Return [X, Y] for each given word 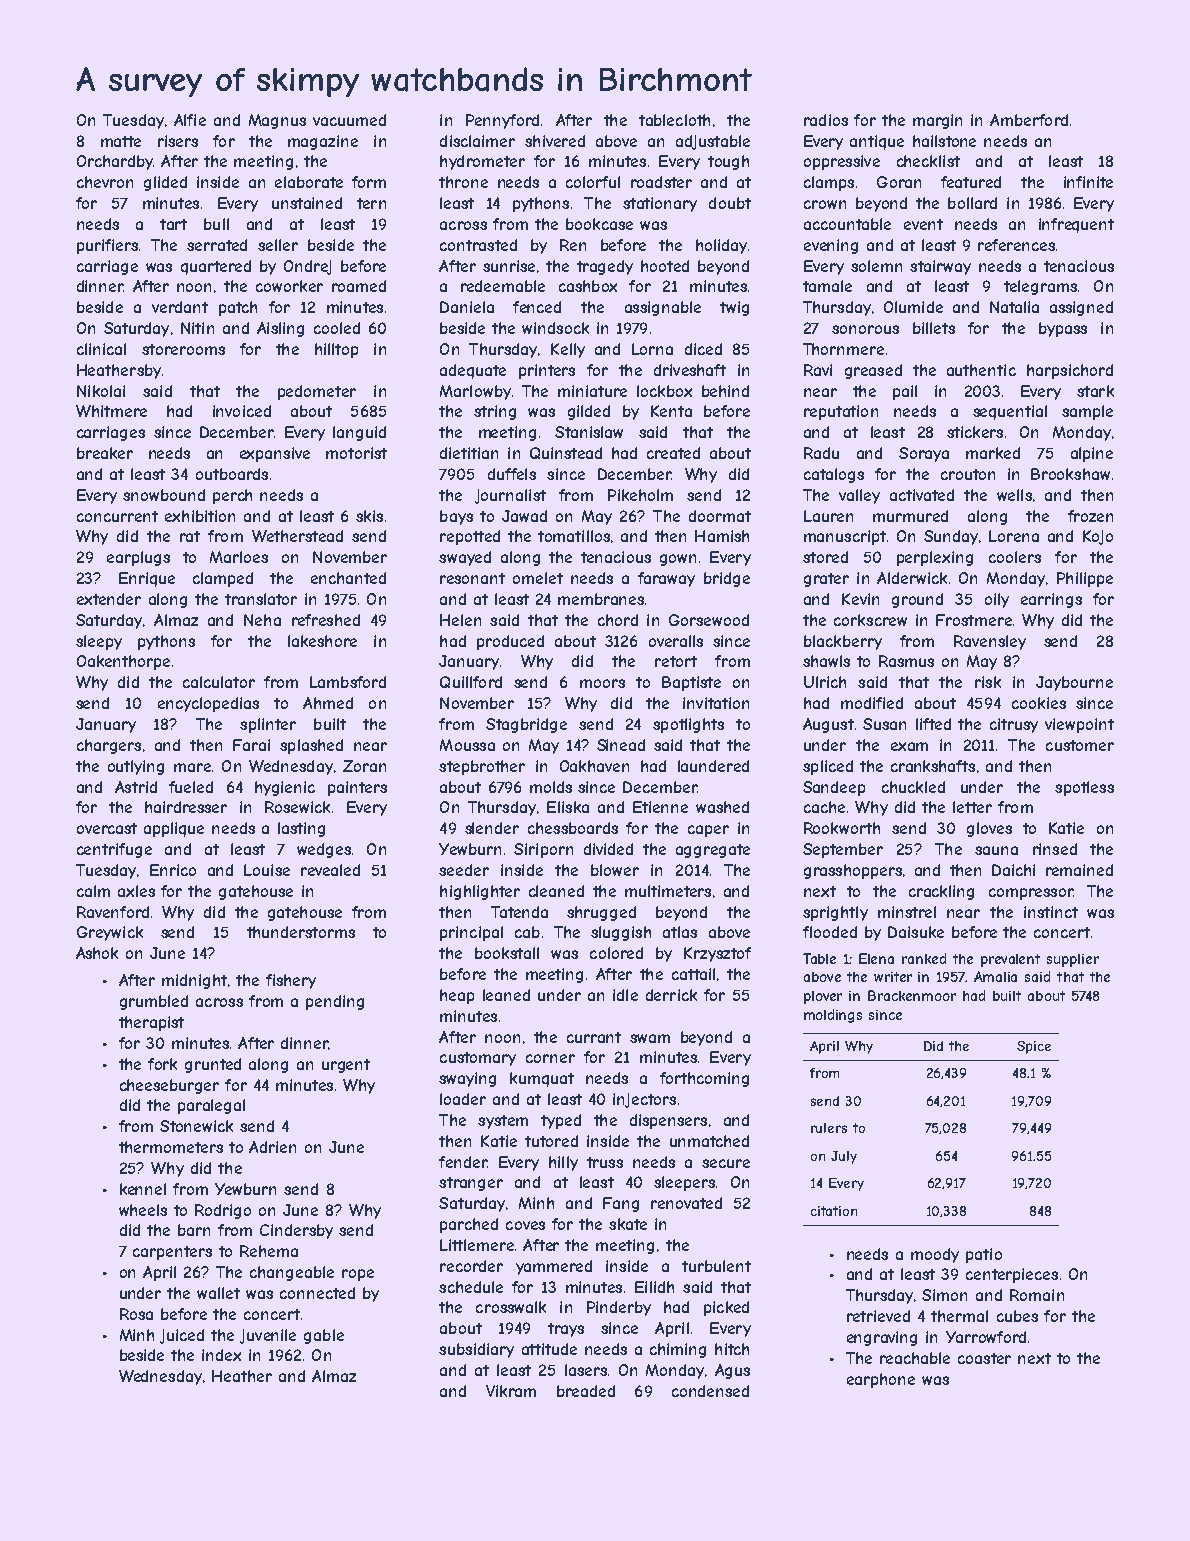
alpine [1092, 454]
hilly [563, 1163]
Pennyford [502, 121]
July [844, 1157]
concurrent [117, 516]
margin [937, 121]
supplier [1073, 960]
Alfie [190, 120]
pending [335, 1002]
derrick [671, 995]
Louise [267, 870]
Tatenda [519, 912]
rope [358, 1275]
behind [725, 391]
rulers [829, 1128]
